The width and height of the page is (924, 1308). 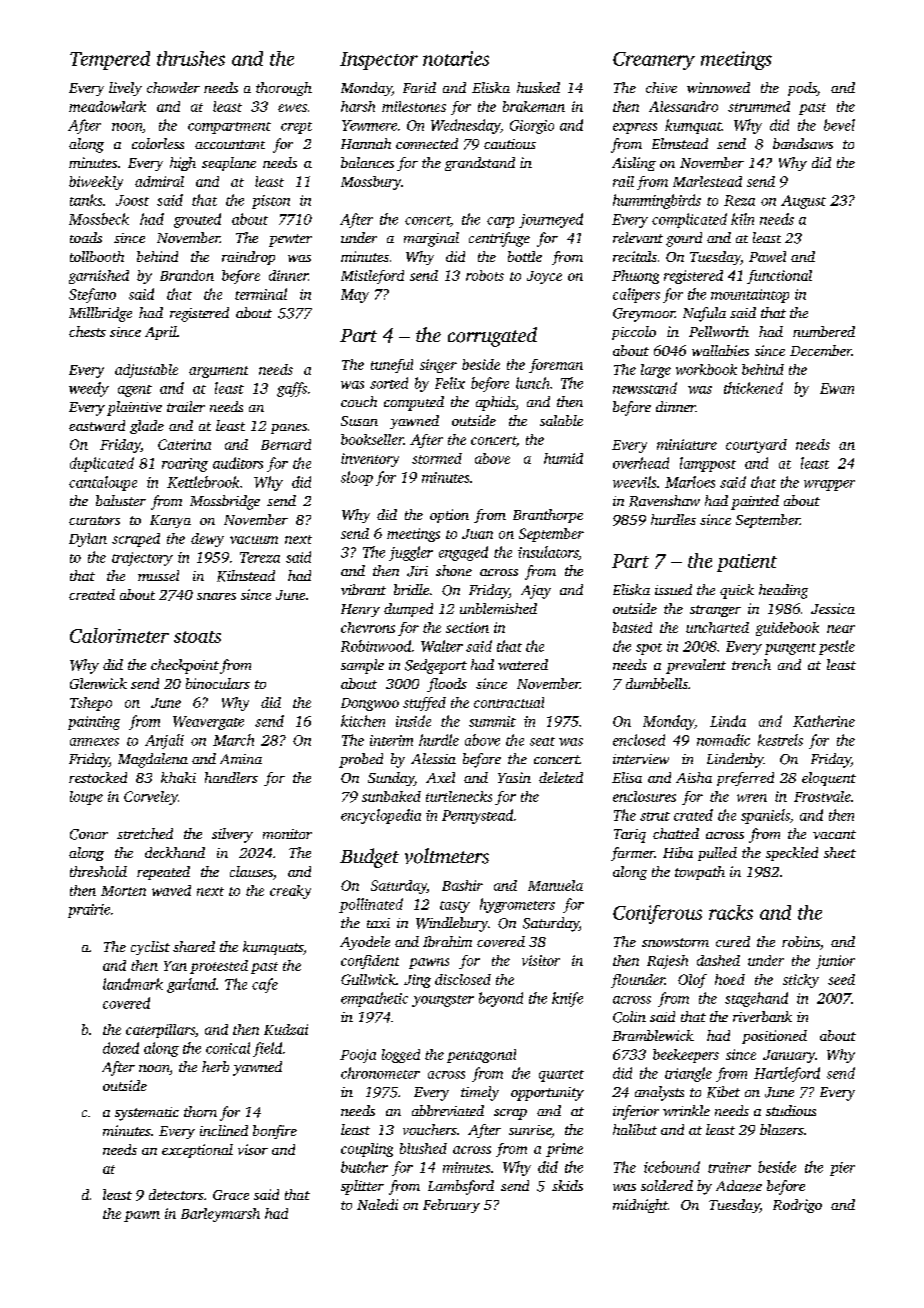 What do you see at coordinates (839, 125) in the page?
I see `bevel` at bounding box center [839, 125].
